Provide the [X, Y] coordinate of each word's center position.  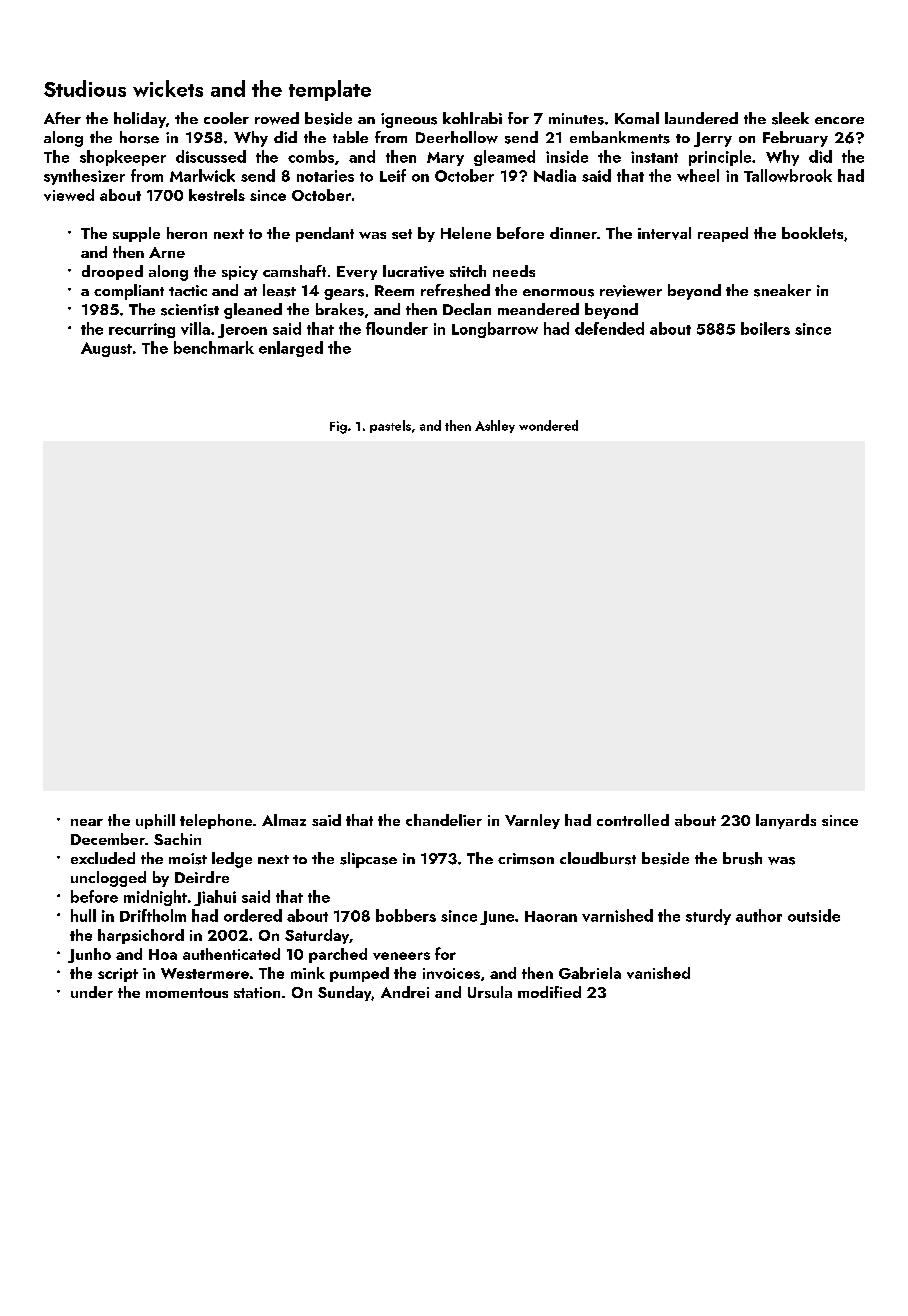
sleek [790, 118]
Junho [89, 955]
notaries [325, 176]
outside [814, 915]
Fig [338, 427]
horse [139, 137]
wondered [548, 425]
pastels [390, 426]
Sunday [344, 993]
